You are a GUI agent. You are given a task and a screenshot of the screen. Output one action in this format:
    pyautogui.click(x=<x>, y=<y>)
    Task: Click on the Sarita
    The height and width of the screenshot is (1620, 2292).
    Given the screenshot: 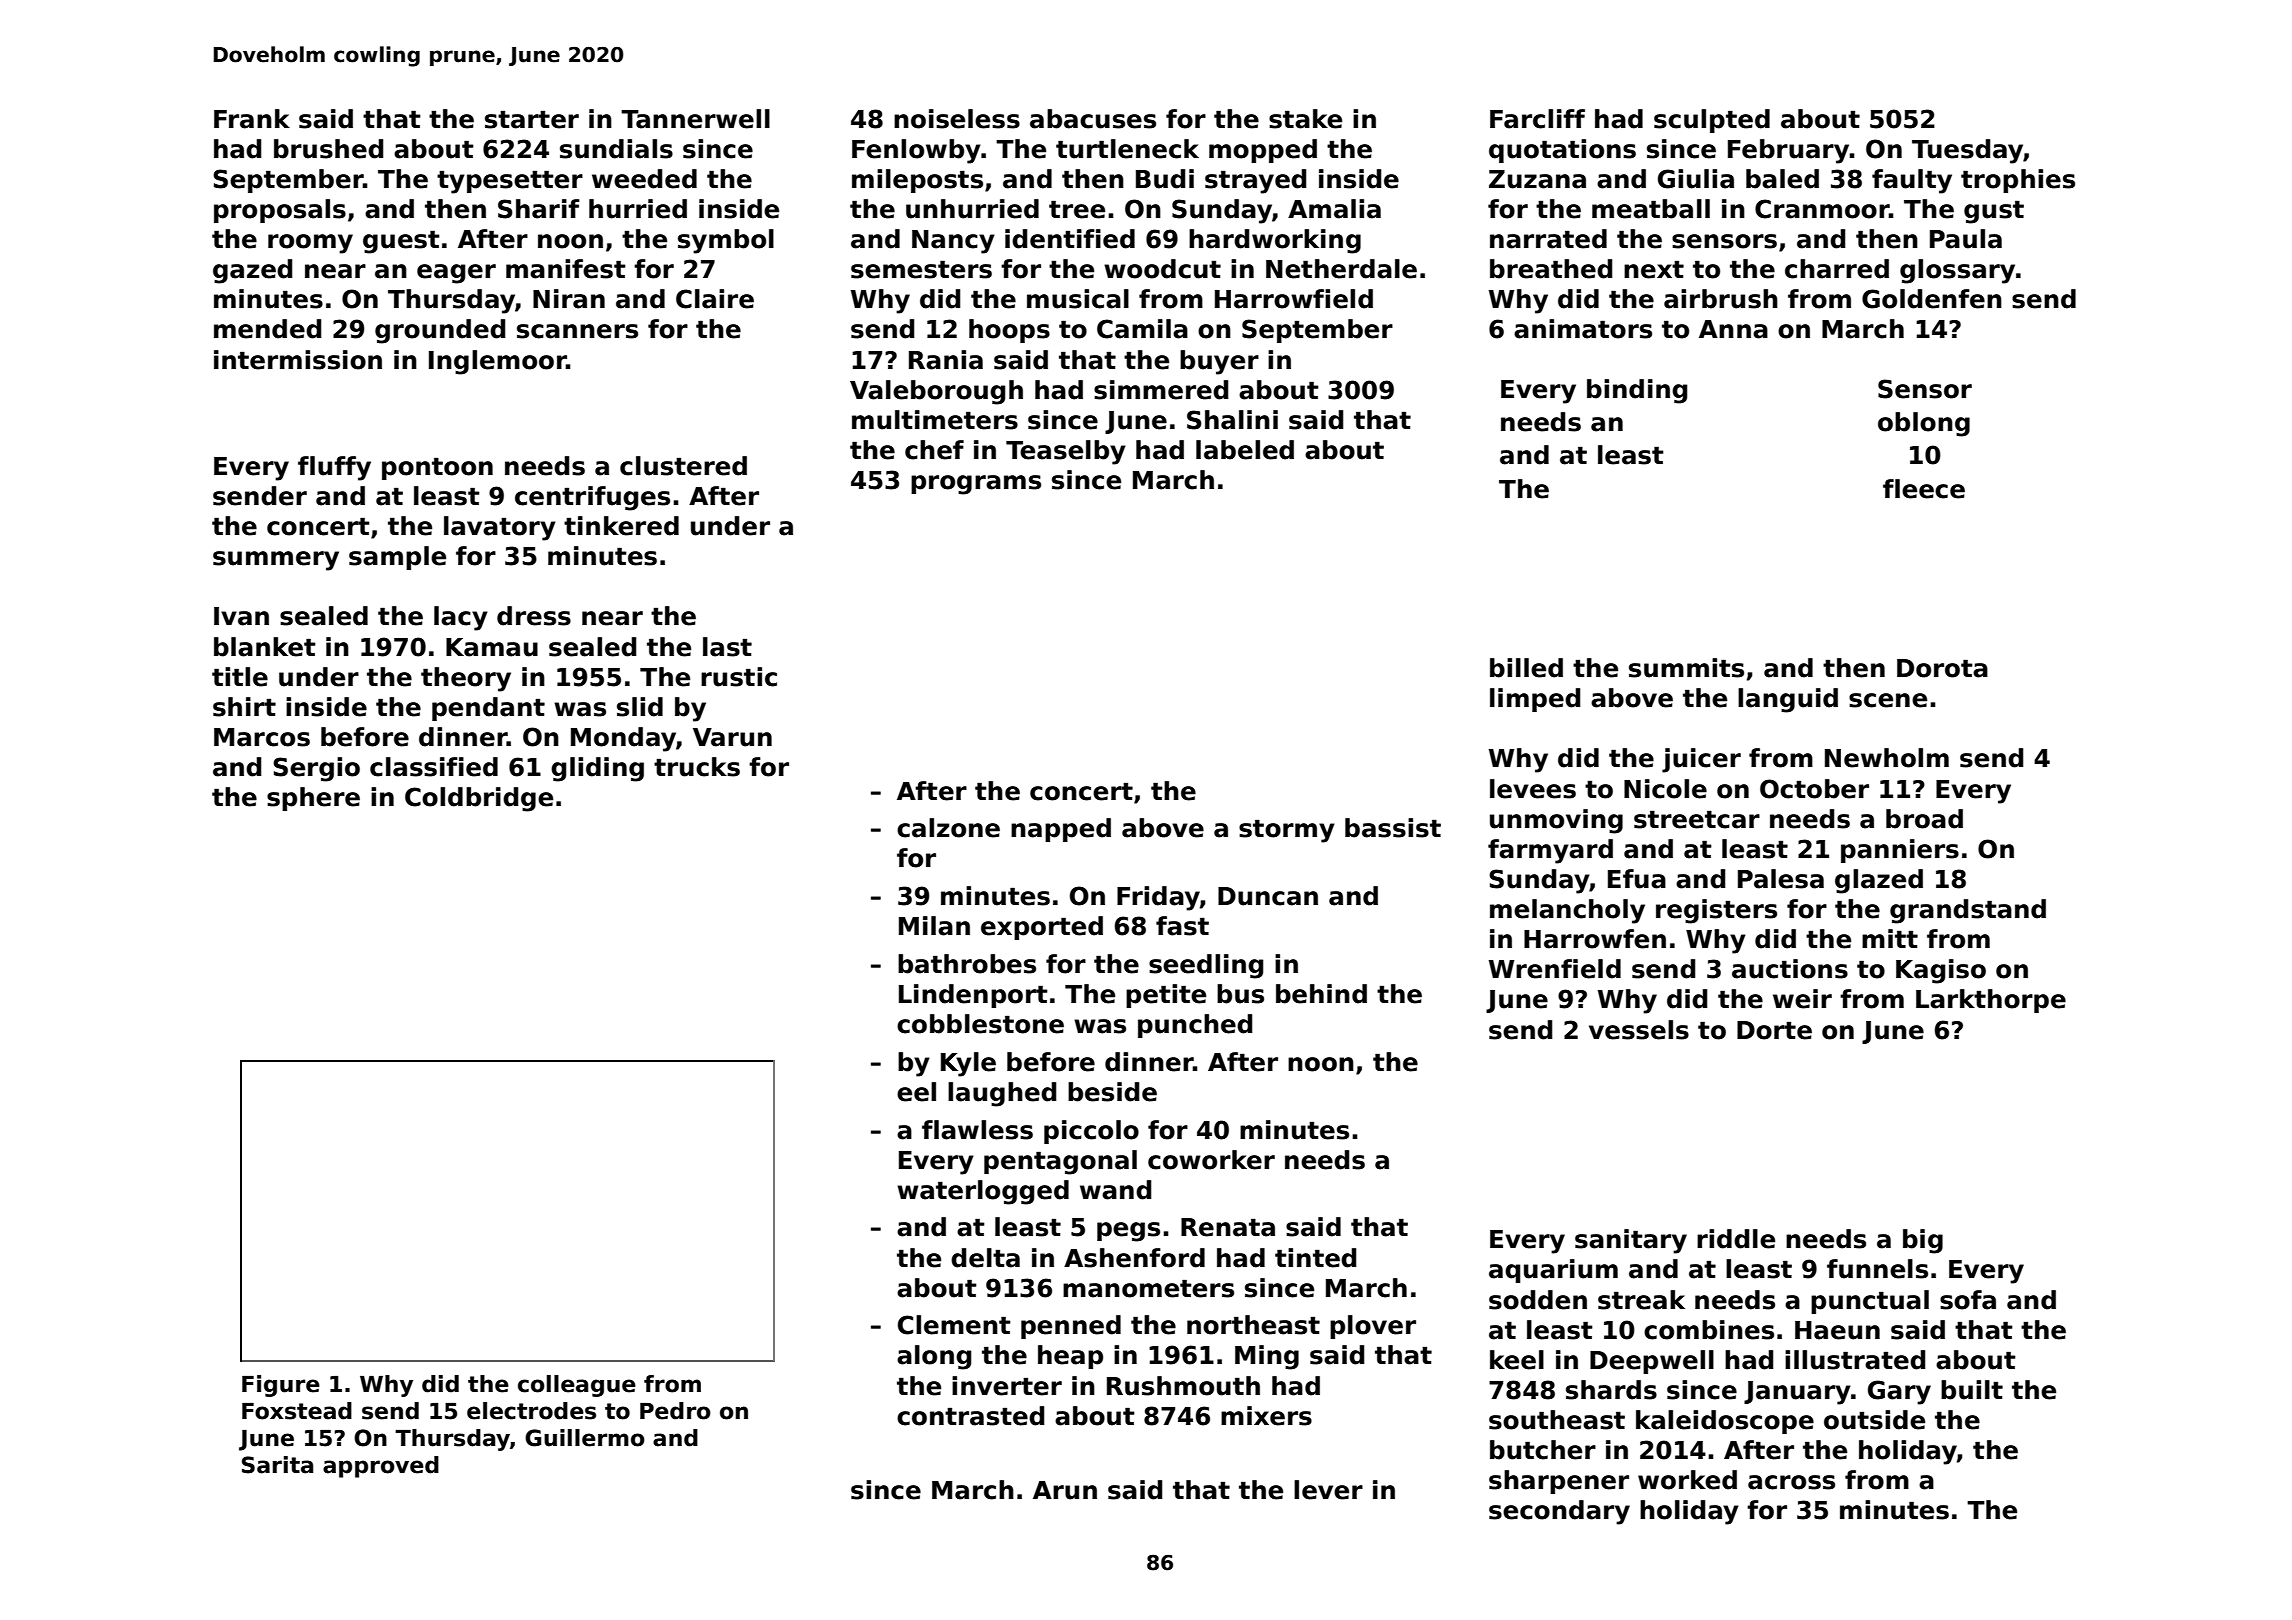 What is the action you would take?
    pyautogui.click(x=277, y=1465)
